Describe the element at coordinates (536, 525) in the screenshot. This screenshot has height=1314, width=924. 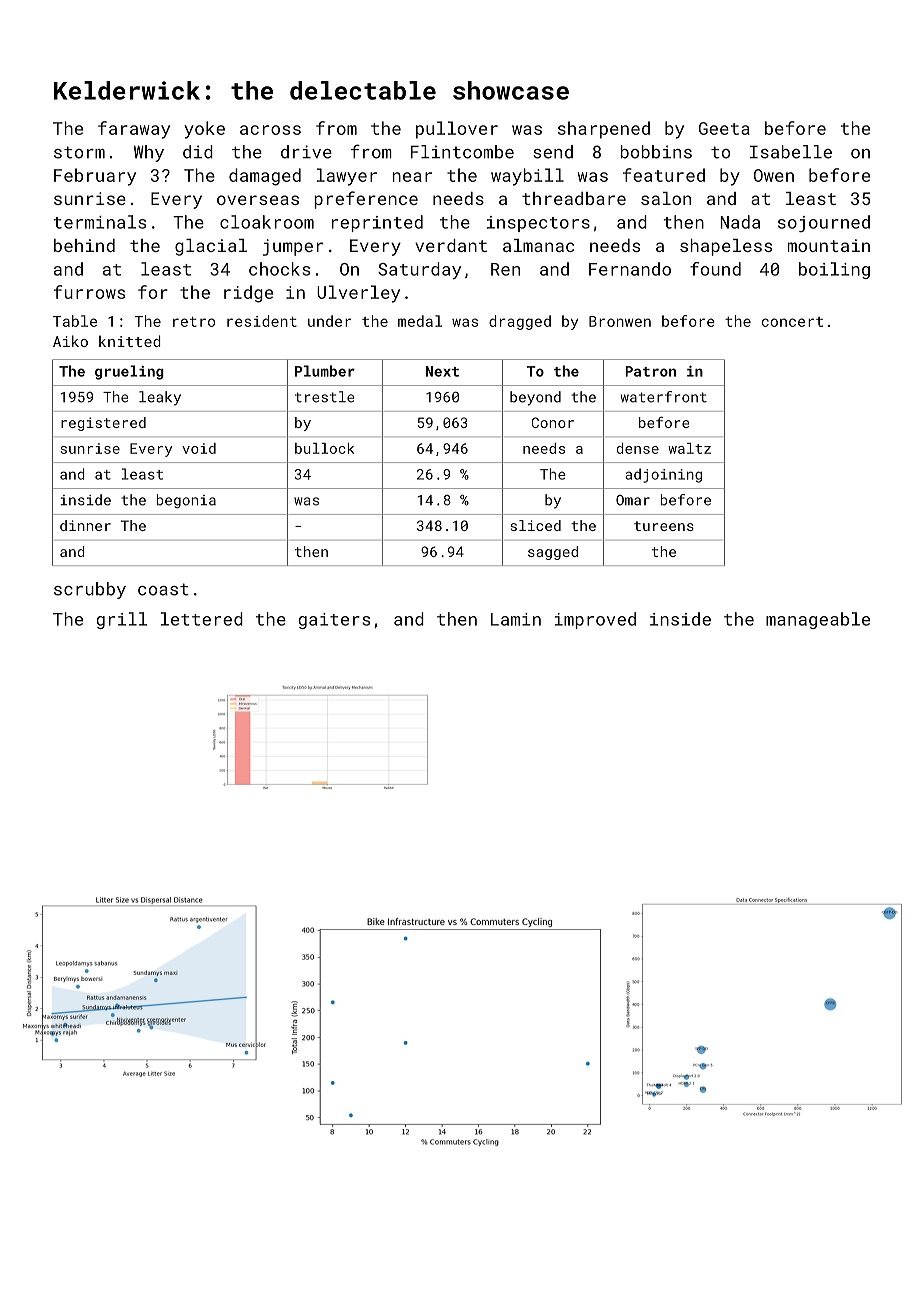
I see `sliced` at that location.
